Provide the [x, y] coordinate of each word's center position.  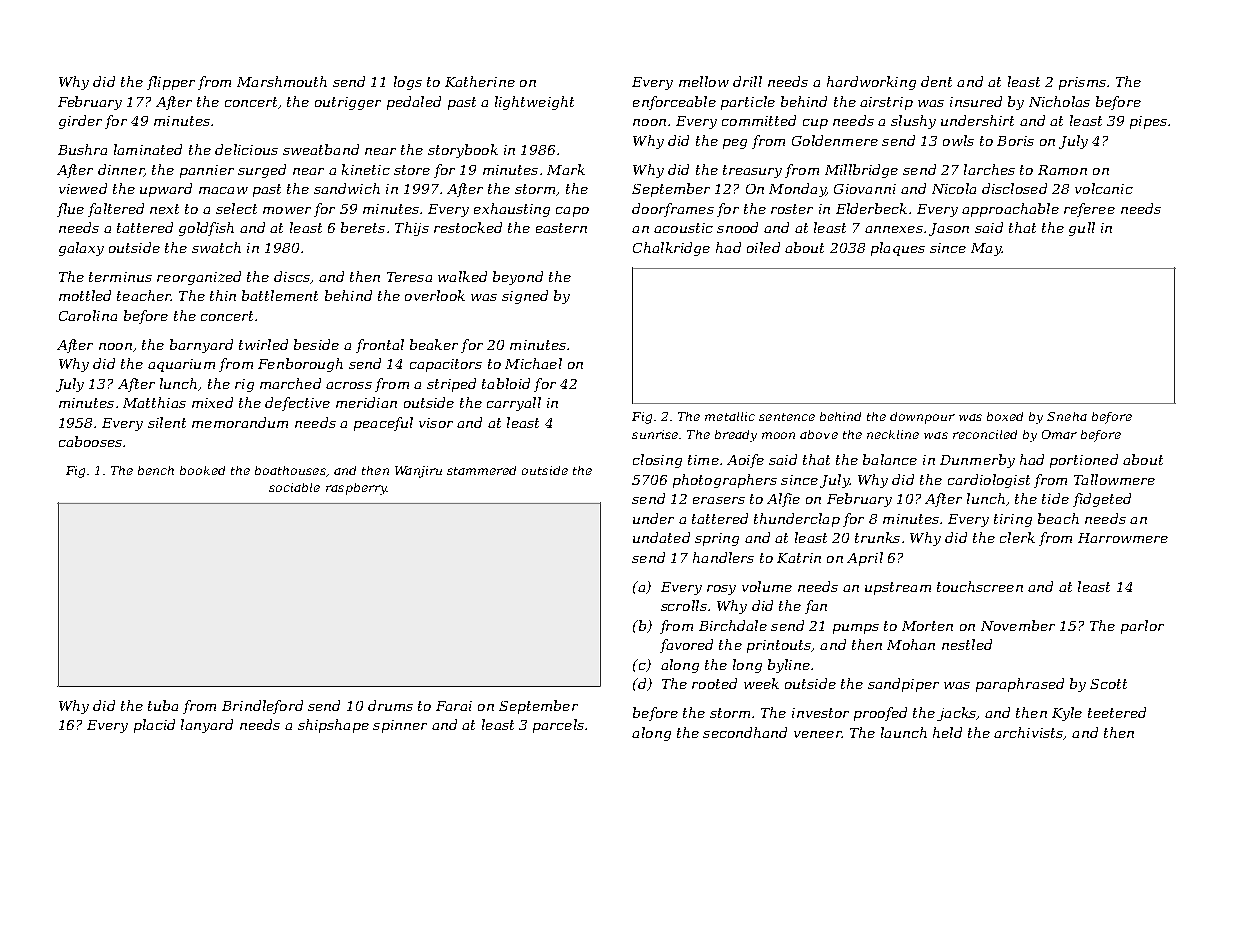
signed [525, 297]
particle [748, 103]
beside [316, 344]
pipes [1148, 122]
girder [80, 122]
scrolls [684, 605]
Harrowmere [1123, 538]
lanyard [207, 726]
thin [223, 295]
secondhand [745, 732]
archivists [1028, 732]
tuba [163, 705]
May [986, 249]
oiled [763, 247]
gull [1082, 229]
